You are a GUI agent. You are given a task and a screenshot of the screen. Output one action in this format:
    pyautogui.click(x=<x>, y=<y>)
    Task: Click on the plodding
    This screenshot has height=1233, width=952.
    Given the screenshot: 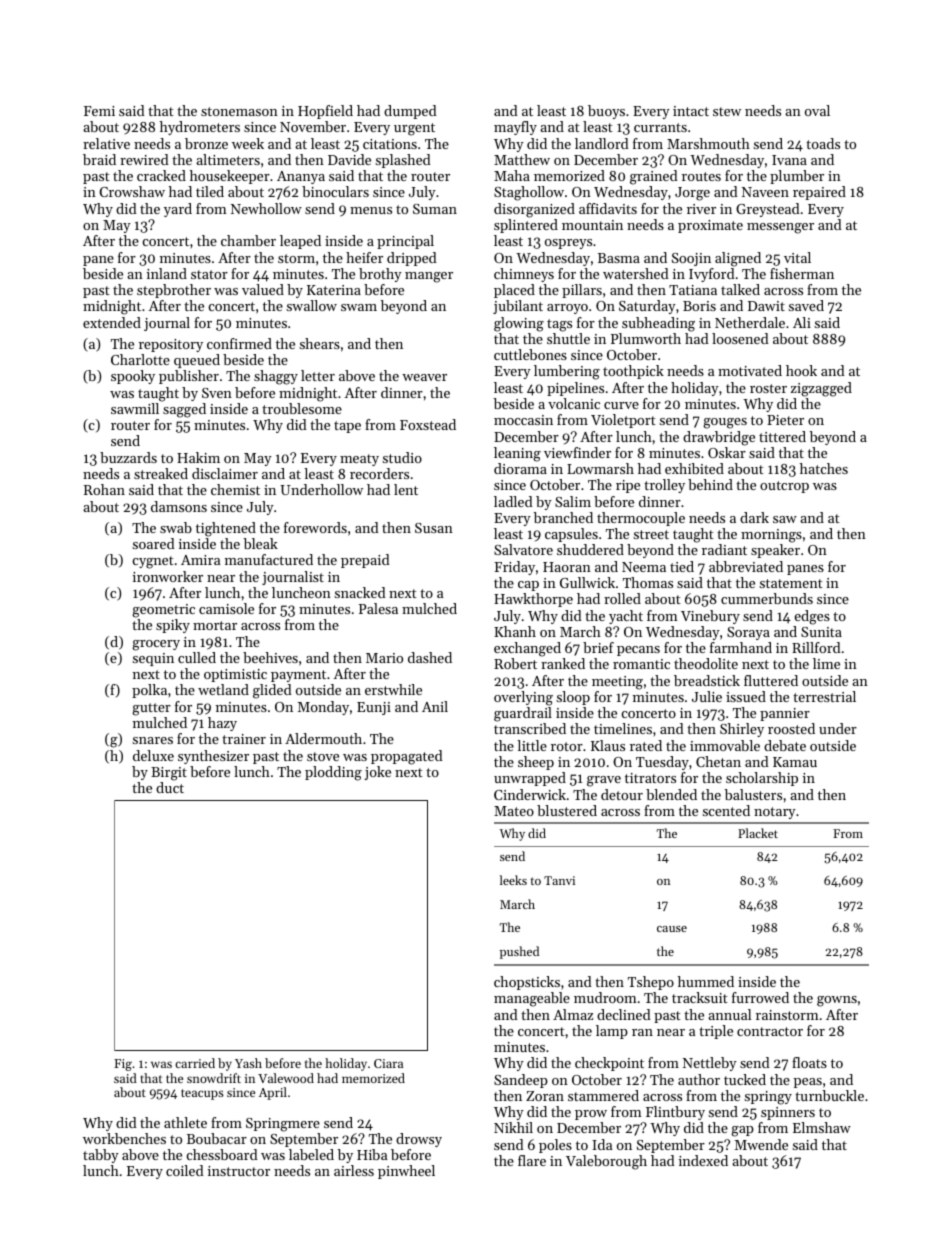 What is the action you would take?
    pyautogui.click(x=333, y=773)
